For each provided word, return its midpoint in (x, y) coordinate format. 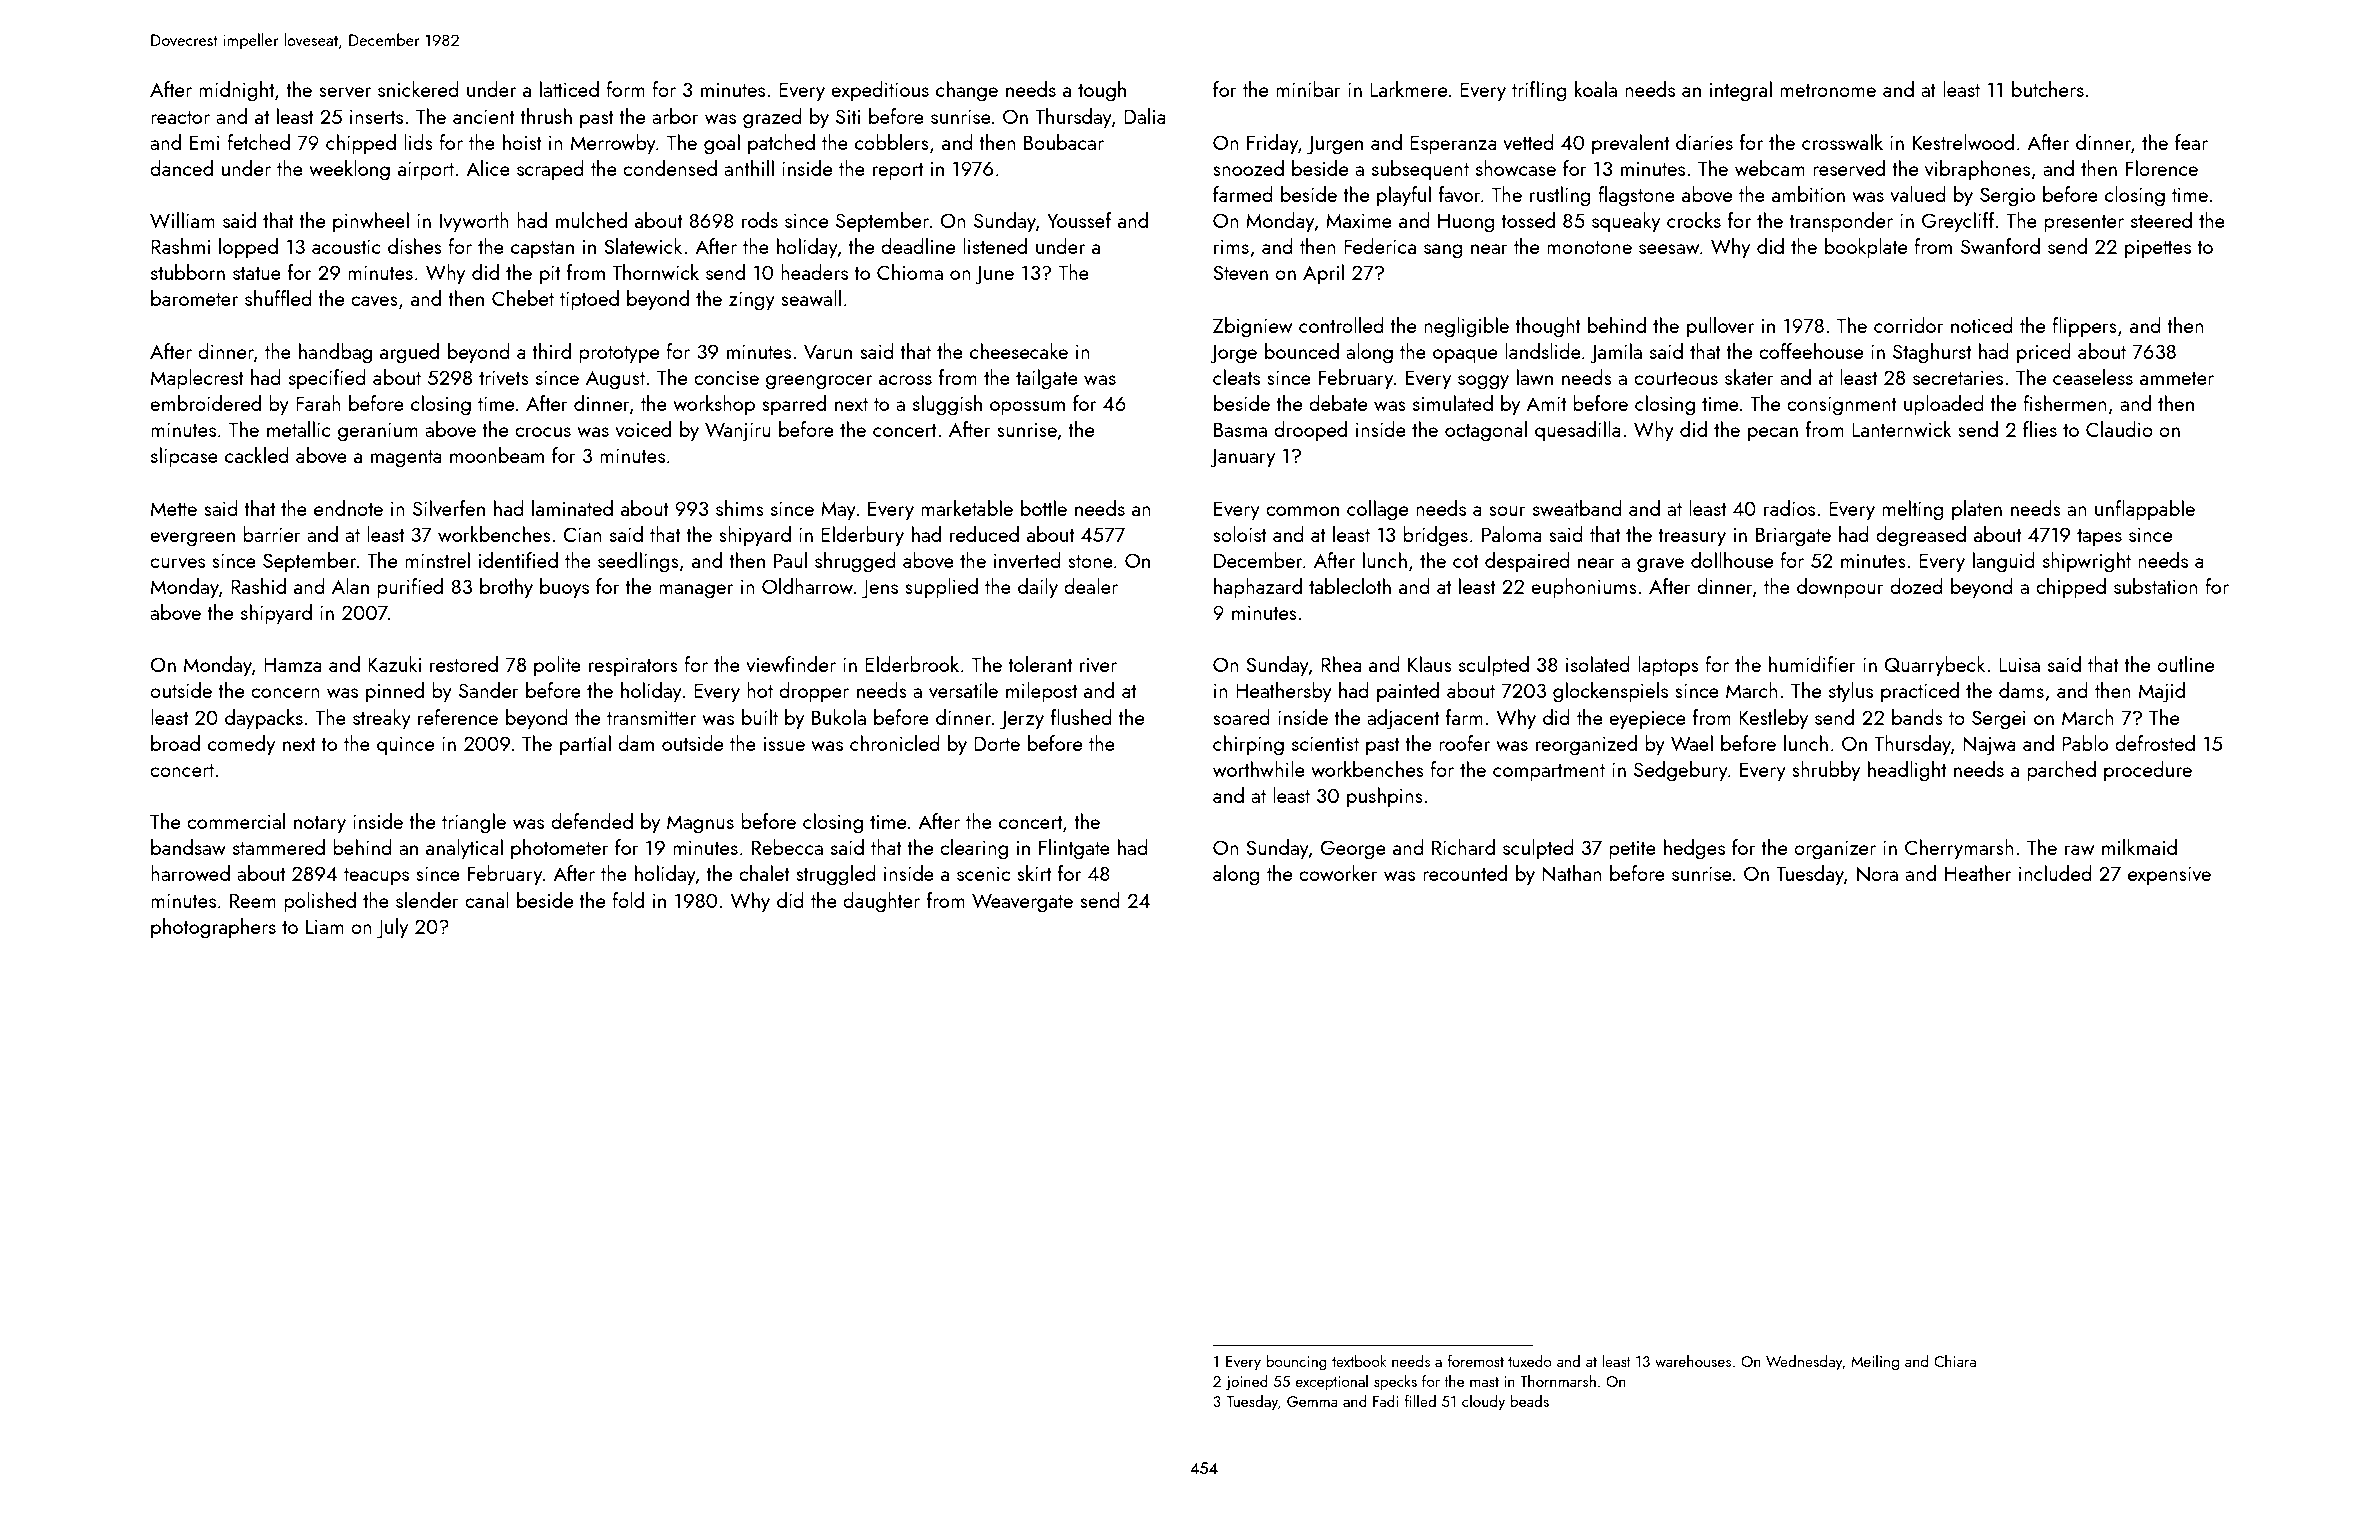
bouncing (1296, 1363)
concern (285, 693)
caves (374, 301)
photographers (213, 928)
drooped (1310, 431)
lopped (248, 248)
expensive (2169, 876)
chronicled (895, 743)
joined (1247, 1383)
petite (1632, 850)
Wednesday (1804, 1363)
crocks (1694, 220)
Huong (1466, 223)
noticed (1982, 325)
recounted (1465, 873)
